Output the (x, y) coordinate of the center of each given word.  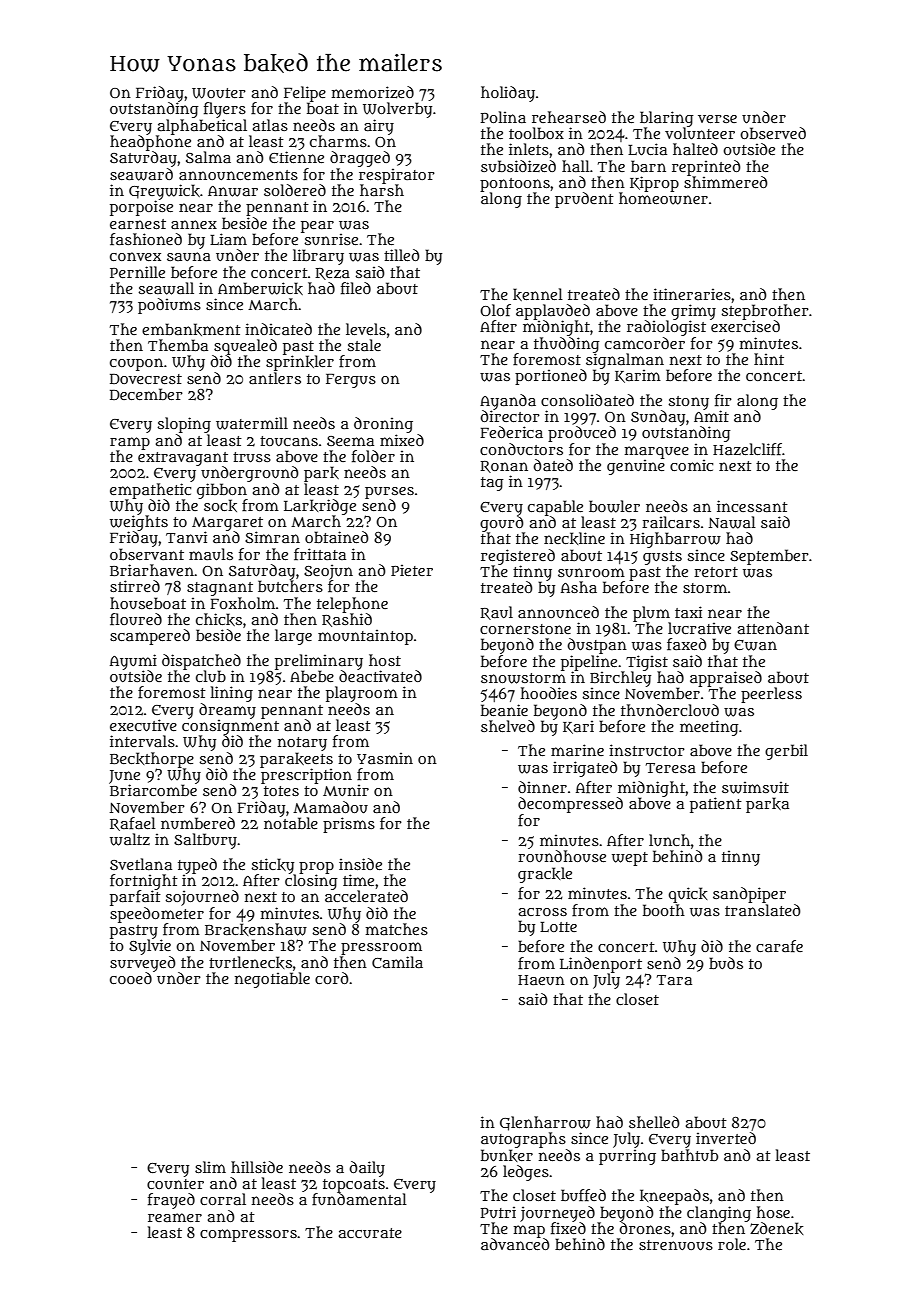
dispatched (201, 662)
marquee (657, 452)
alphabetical (202, 127)
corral (223, 1199)
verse (717, 119)
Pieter (412, 570)
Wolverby (397, 110)
